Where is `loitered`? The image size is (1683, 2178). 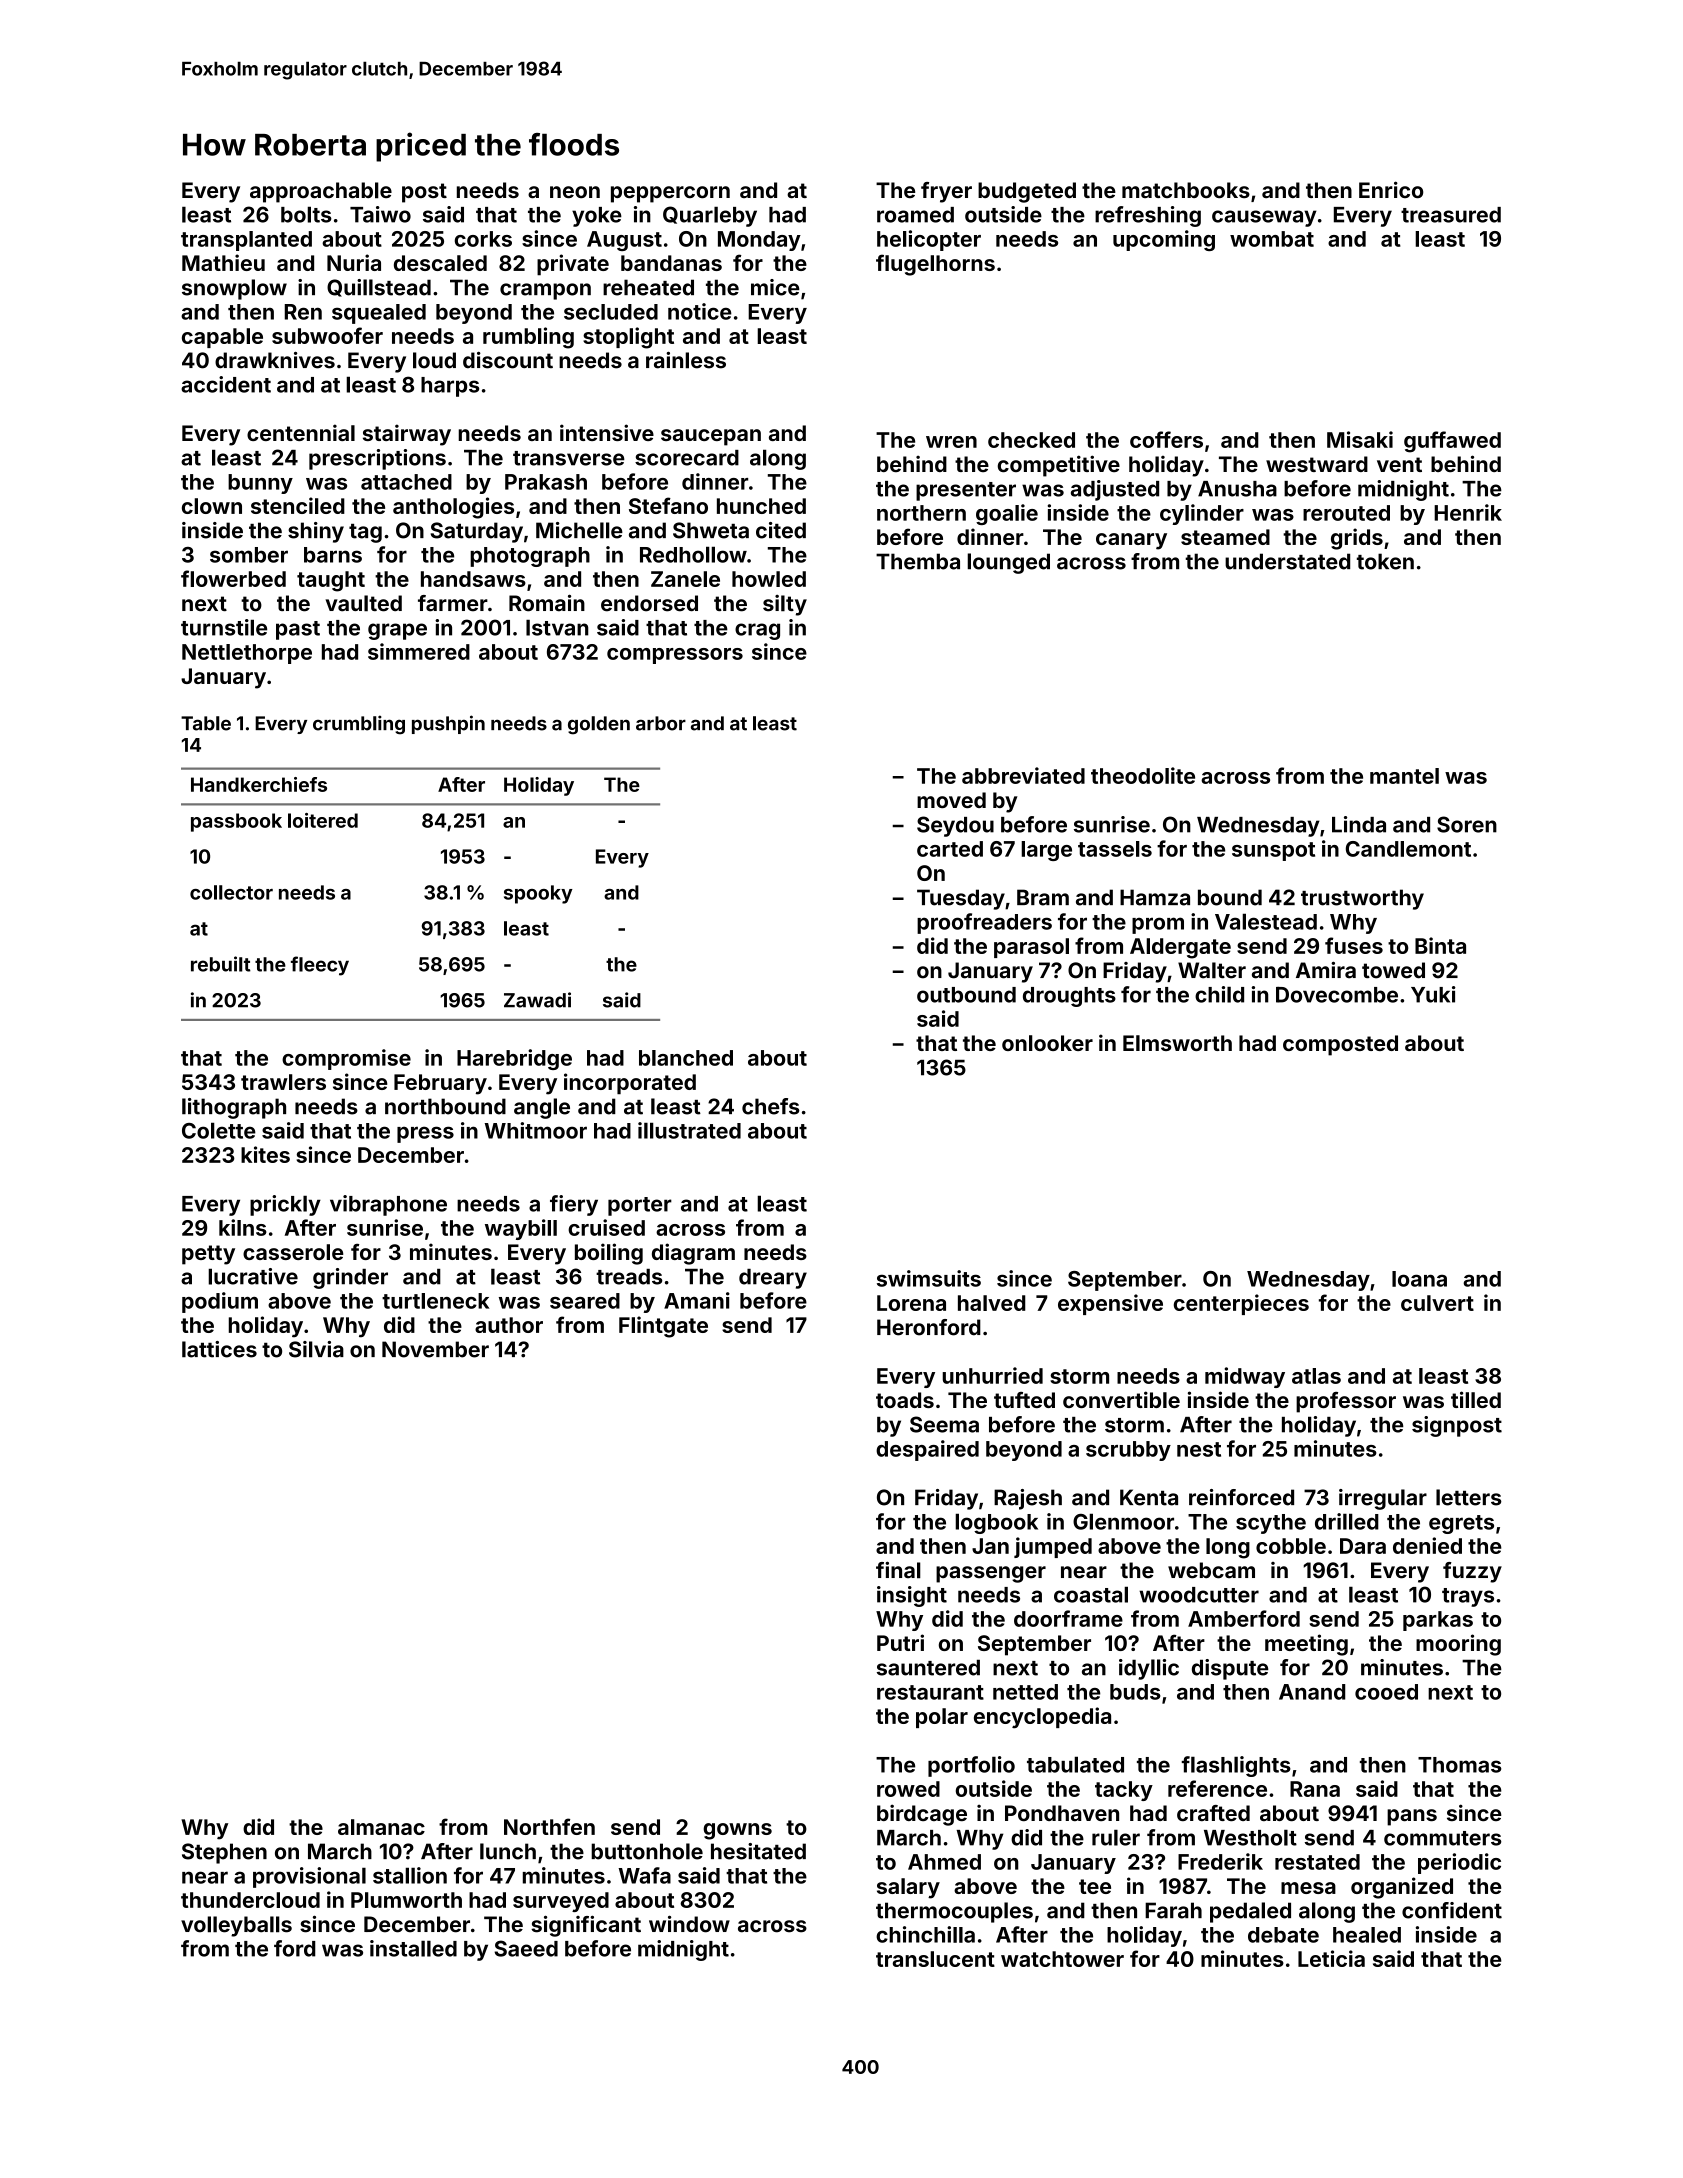
loitered is located at coordinates (323, 820).
